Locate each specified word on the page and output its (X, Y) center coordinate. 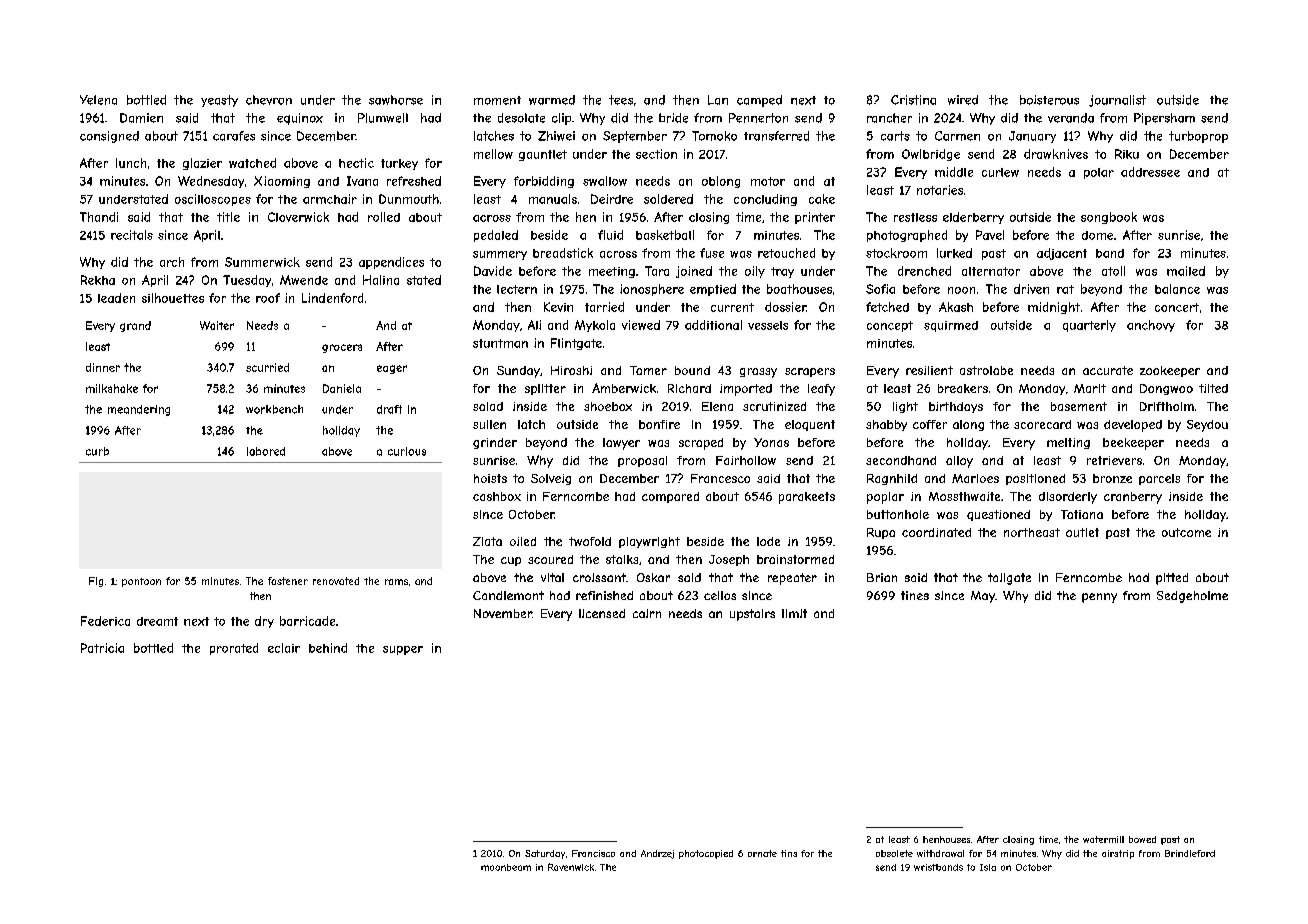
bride (673, 118)
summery (500, 255)
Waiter (217, 325)
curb (97, 451)
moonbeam (506, 867)
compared (670, 497)
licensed (602, 613)
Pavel (990, 235)
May (983, 597)
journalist (1117, 101)
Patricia (102, 648)
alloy (959, 462)
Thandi (99, 217)
